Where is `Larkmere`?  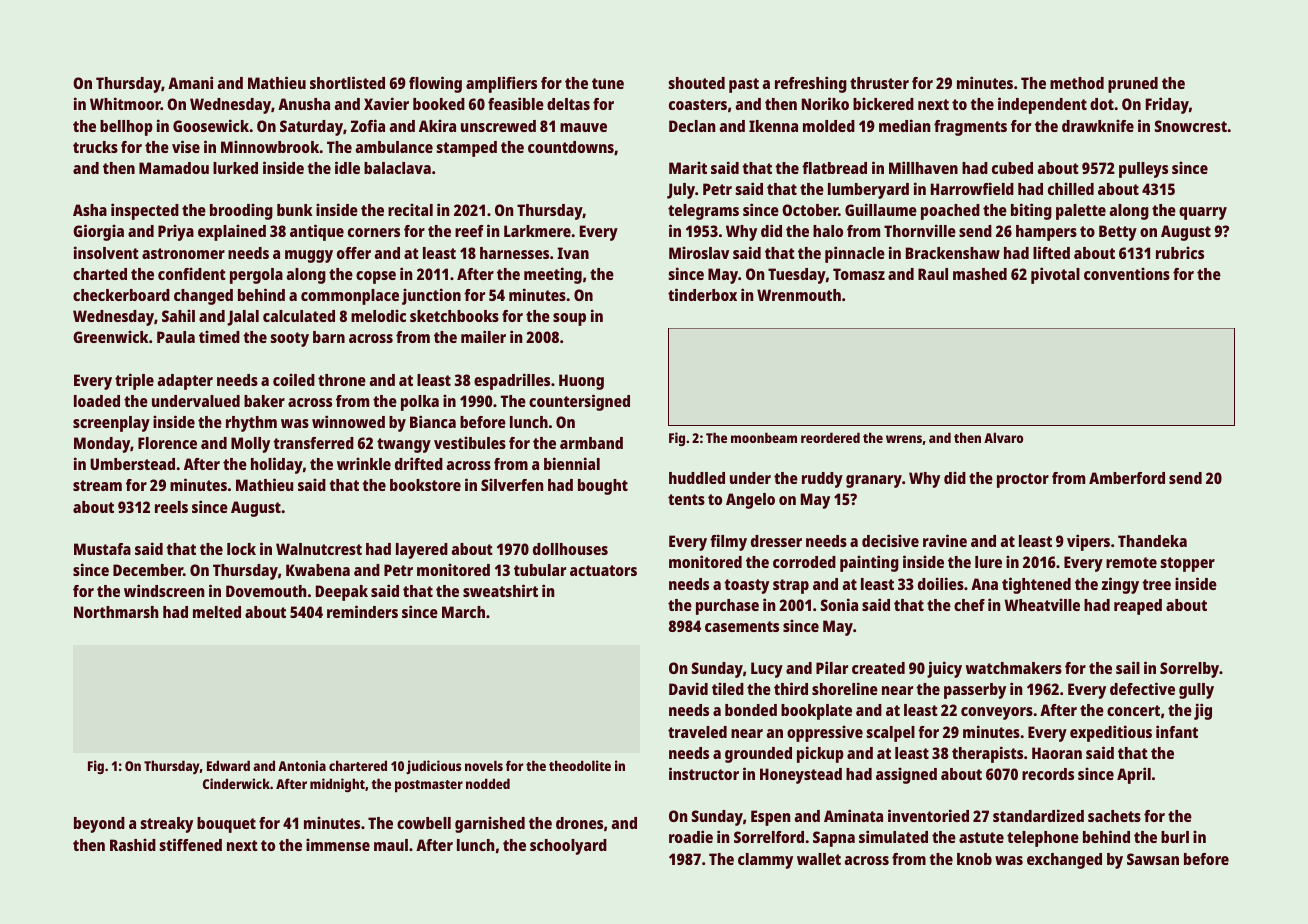 Larkmere is located at coordinates (537, 231).
